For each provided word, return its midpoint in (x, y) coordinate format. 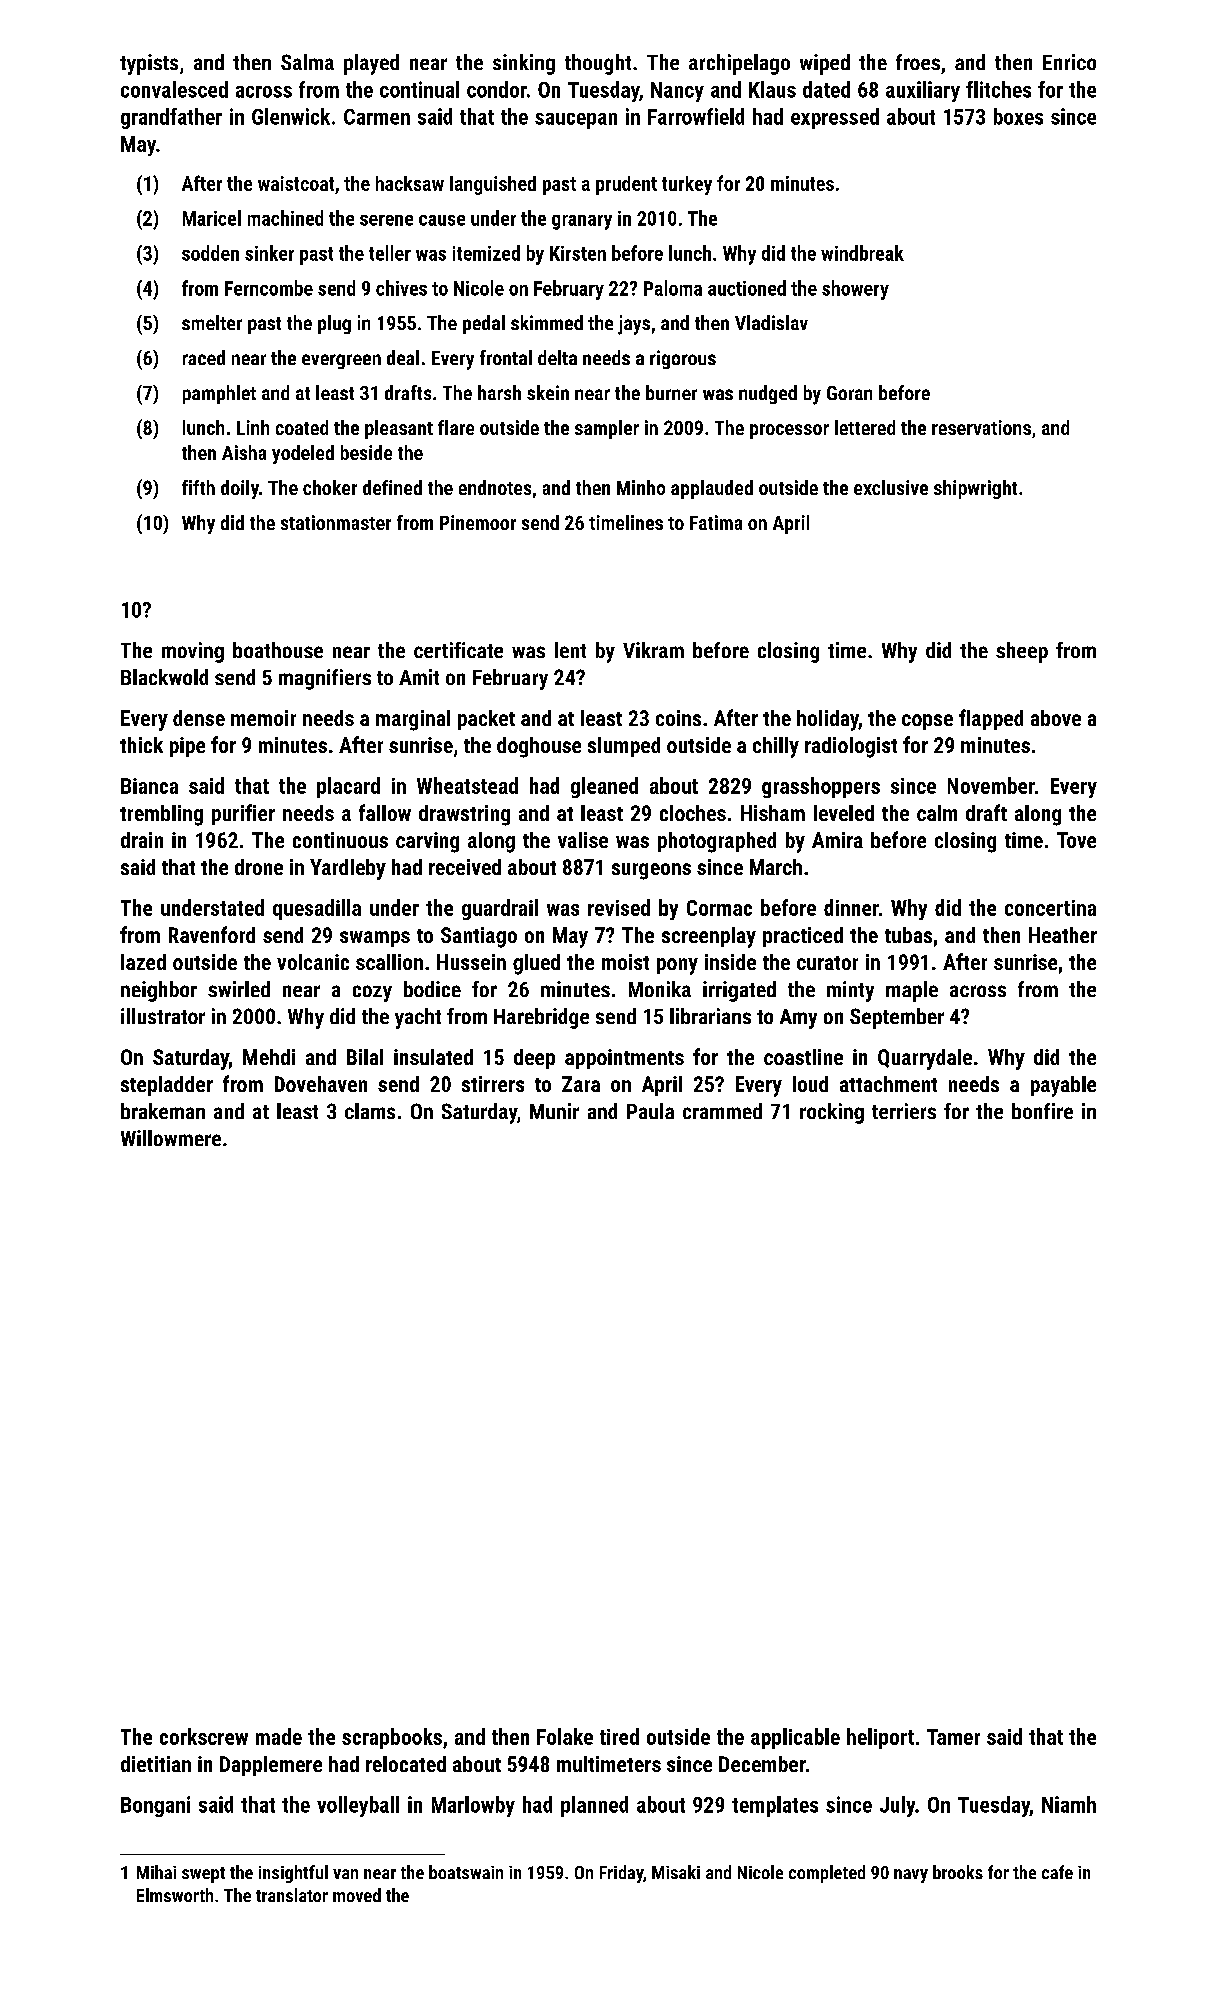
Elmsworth (175, 1895)
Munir (554, 1111)
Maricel (212, 218)
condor (497, 89)
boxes (1018, 116)
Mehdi (269, 1057)
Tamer (953, 1737)
